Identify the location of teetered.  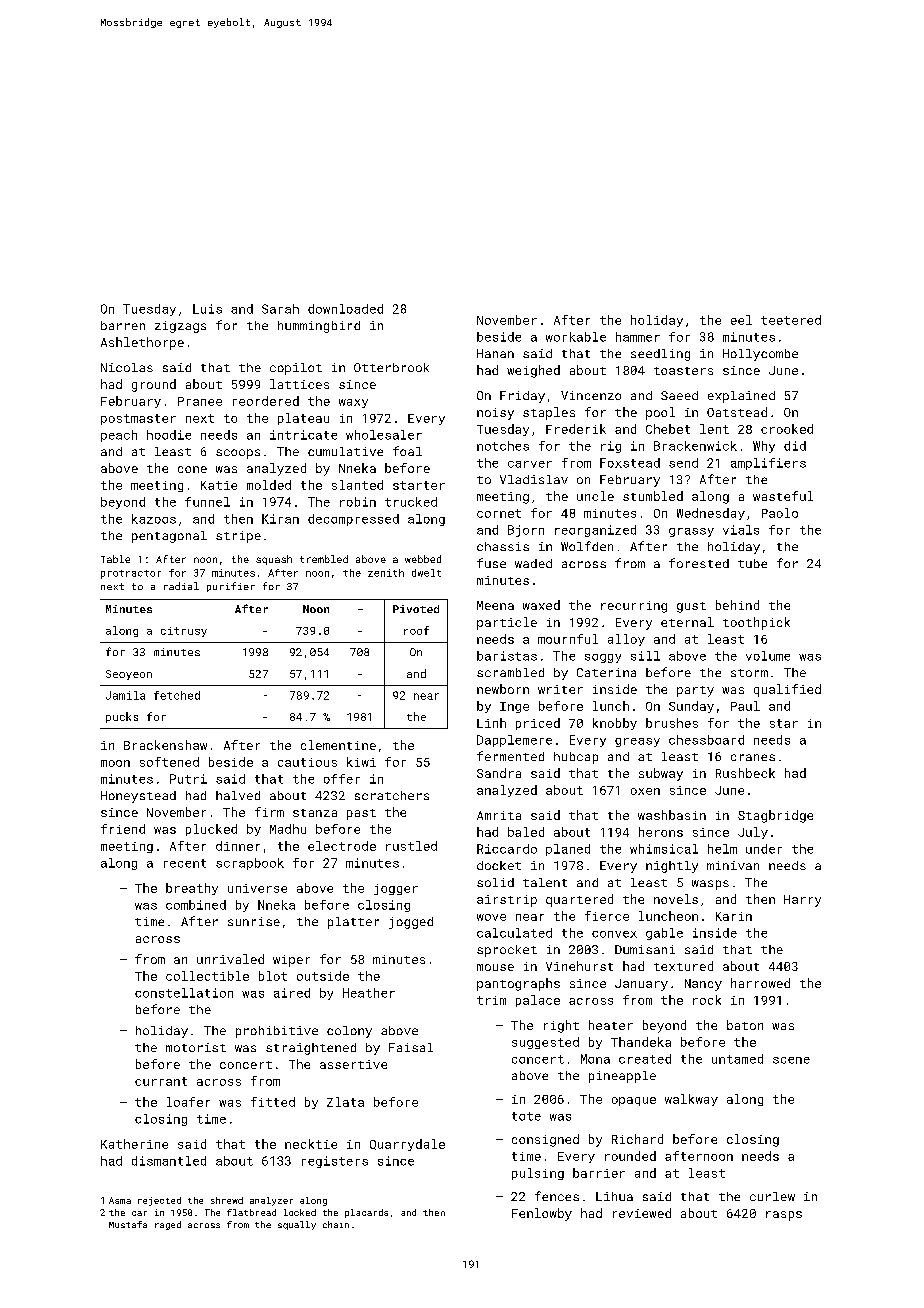
(791, 320).
